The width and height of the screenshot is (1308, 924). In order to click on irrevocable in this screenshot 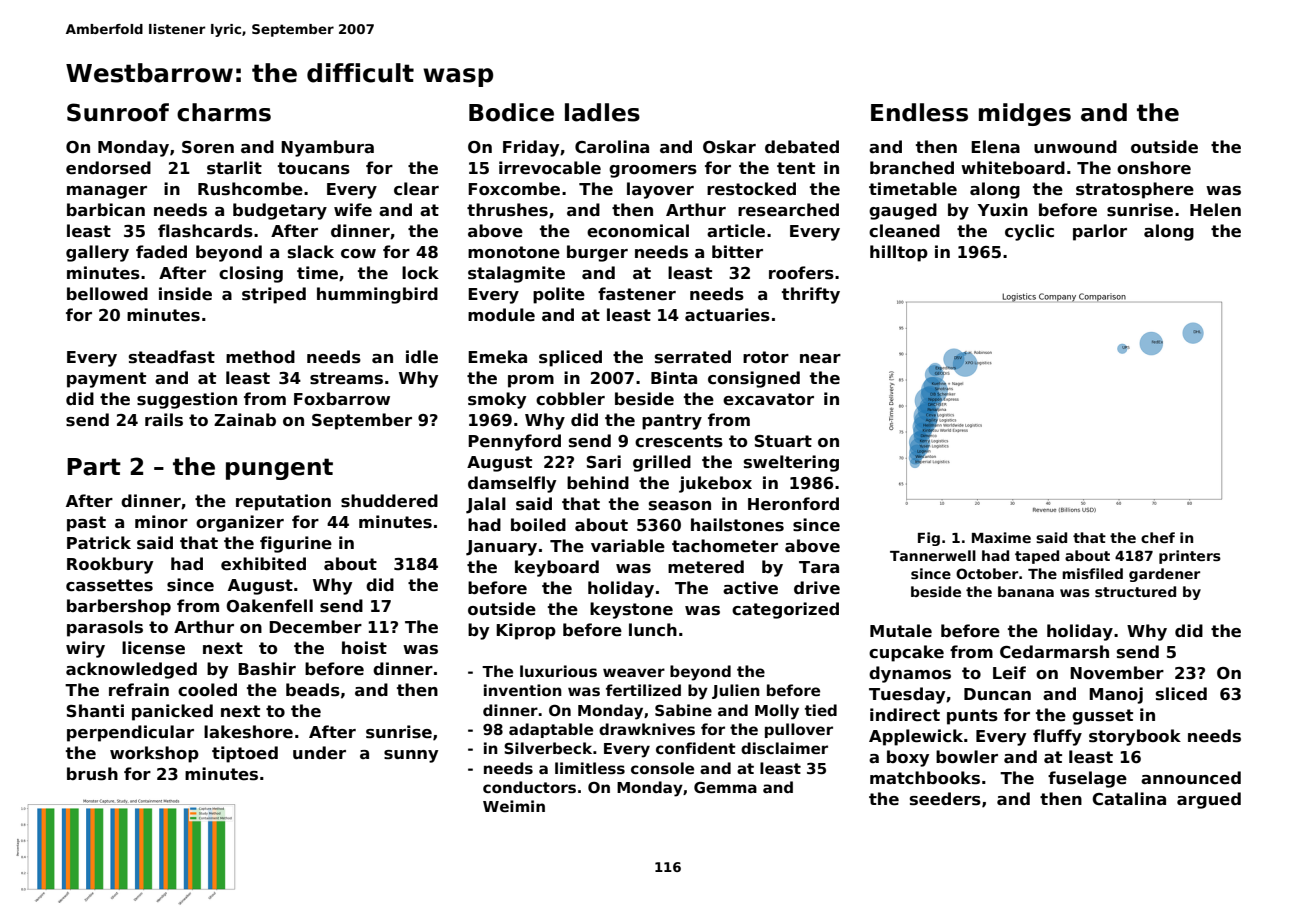, I will do `click(550, 168)`.
